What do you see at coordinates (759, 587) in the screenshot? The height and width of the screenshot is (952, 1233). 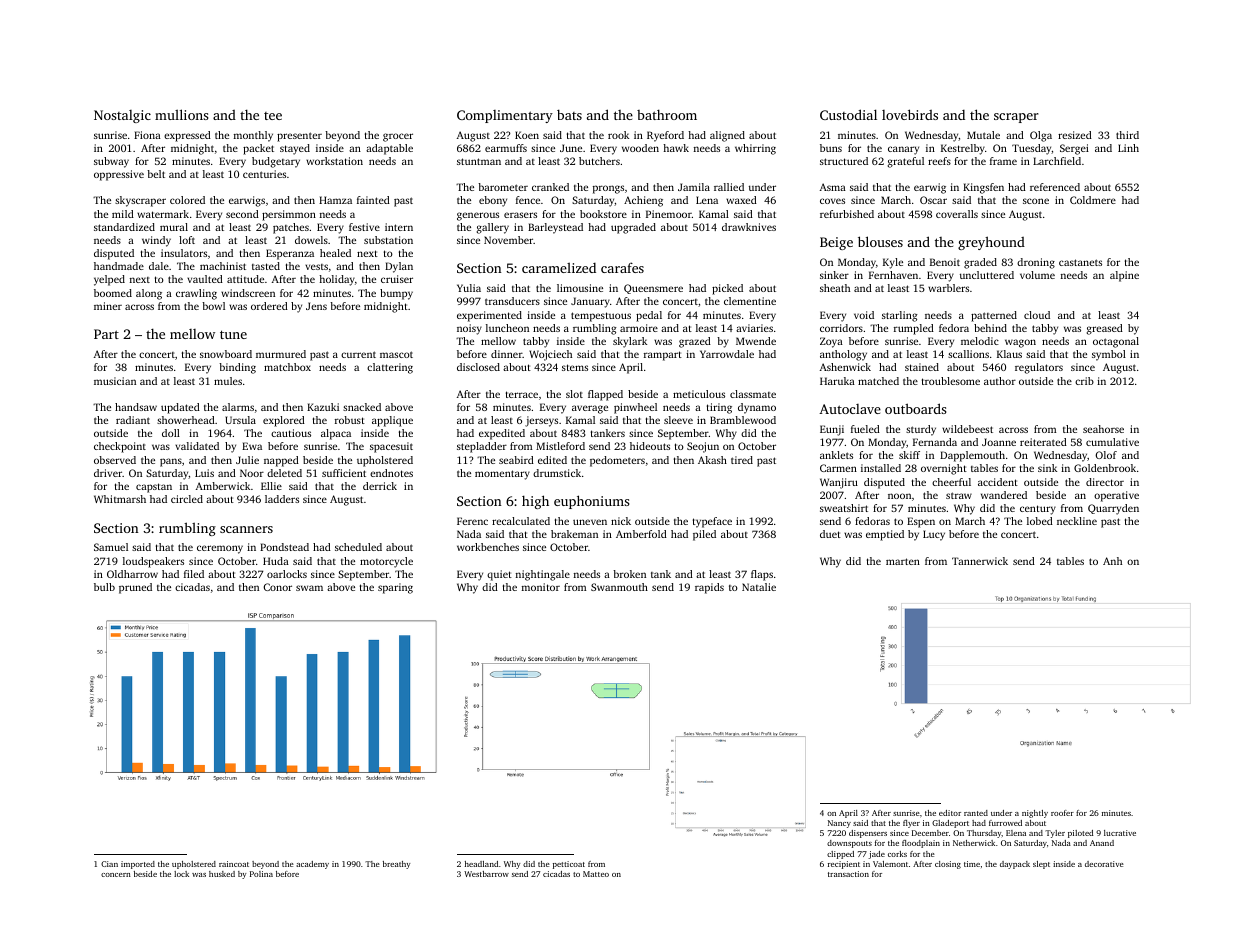 I see `Natalie` at bounding box center [759, 587].
